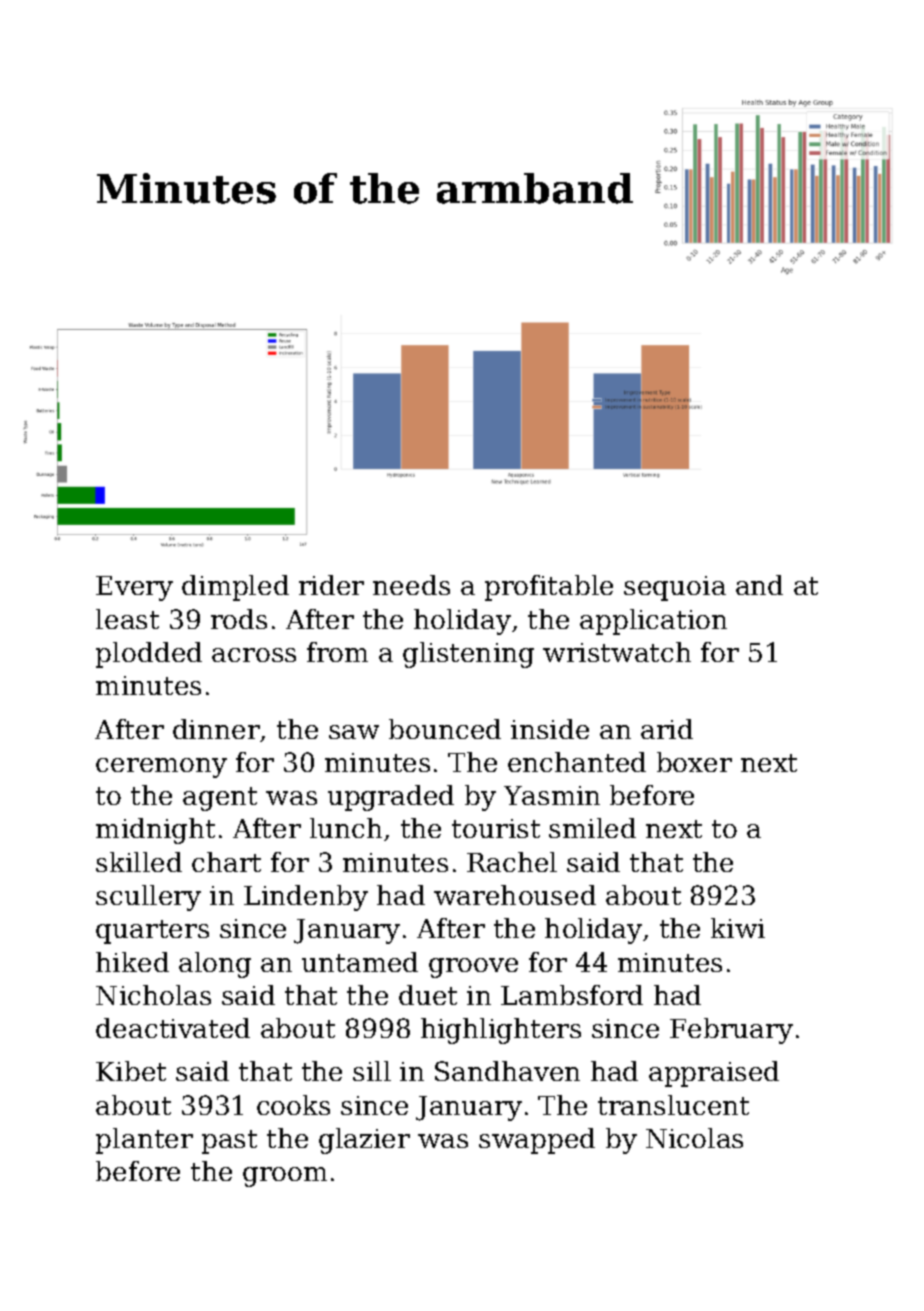  Describe the element at coordinates (411, 585) in the image. I see `needs` at that location.
